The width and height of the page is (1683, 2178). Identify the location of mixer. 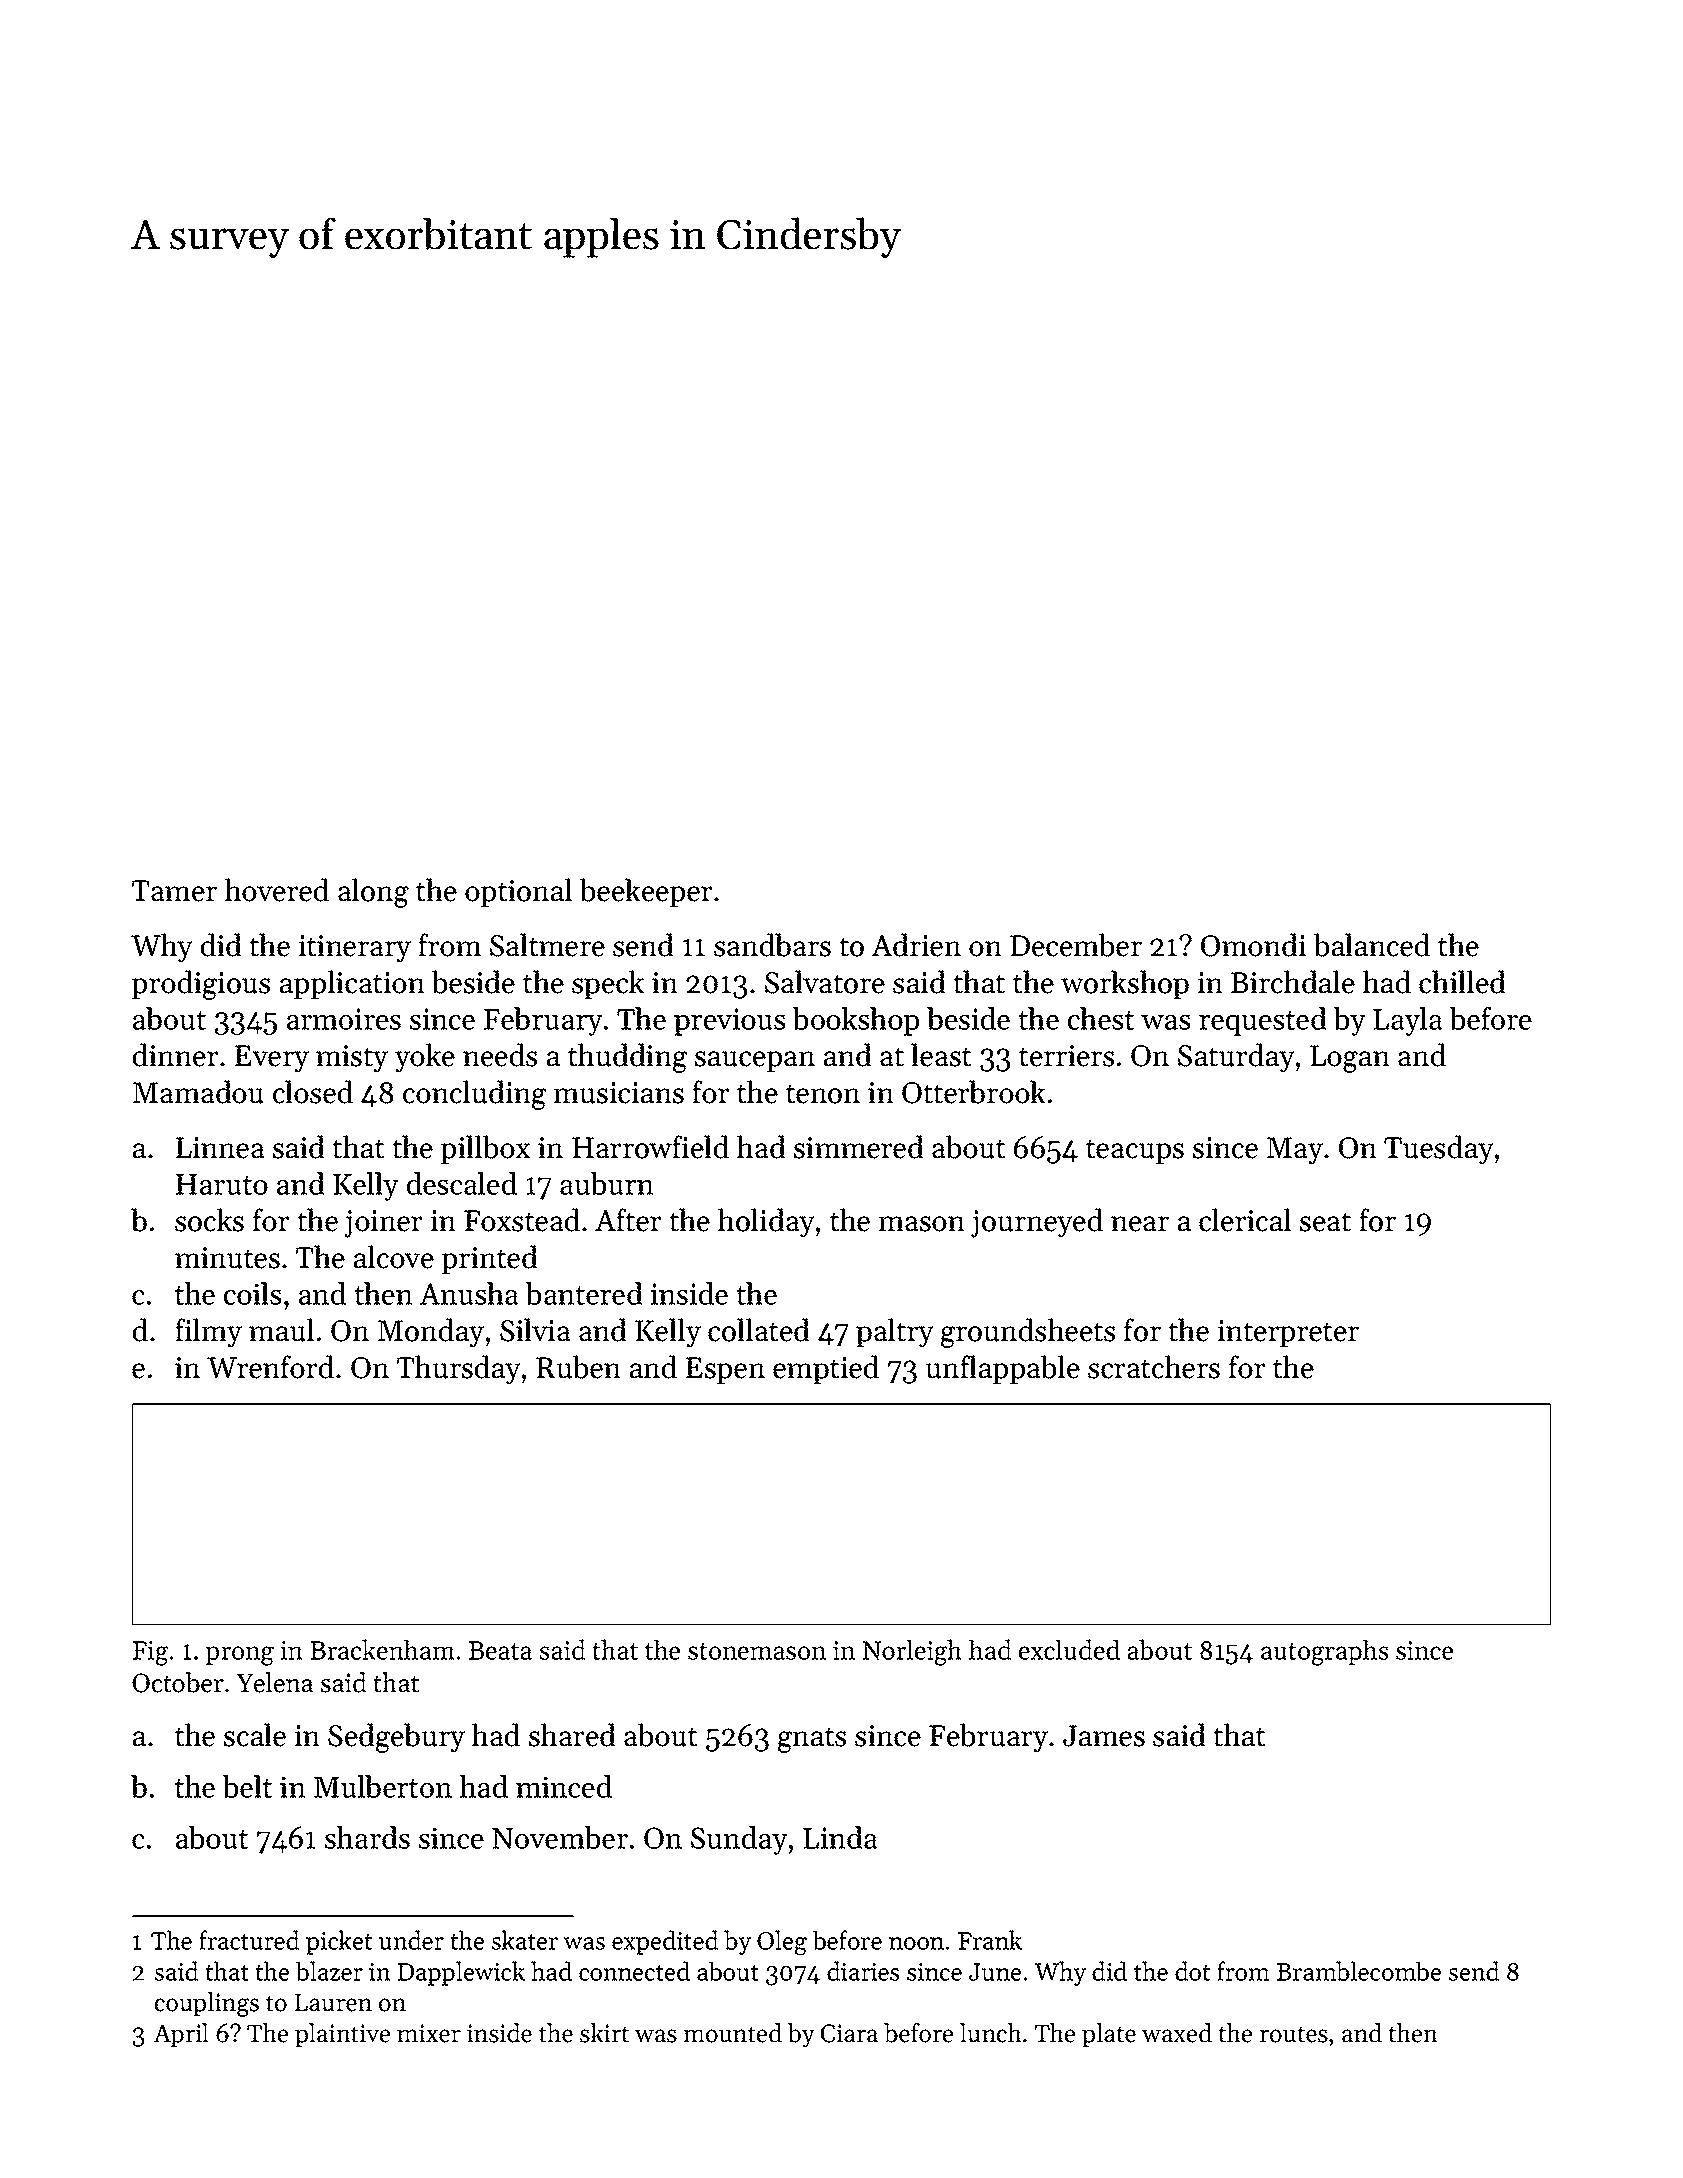
(429, 2033).
